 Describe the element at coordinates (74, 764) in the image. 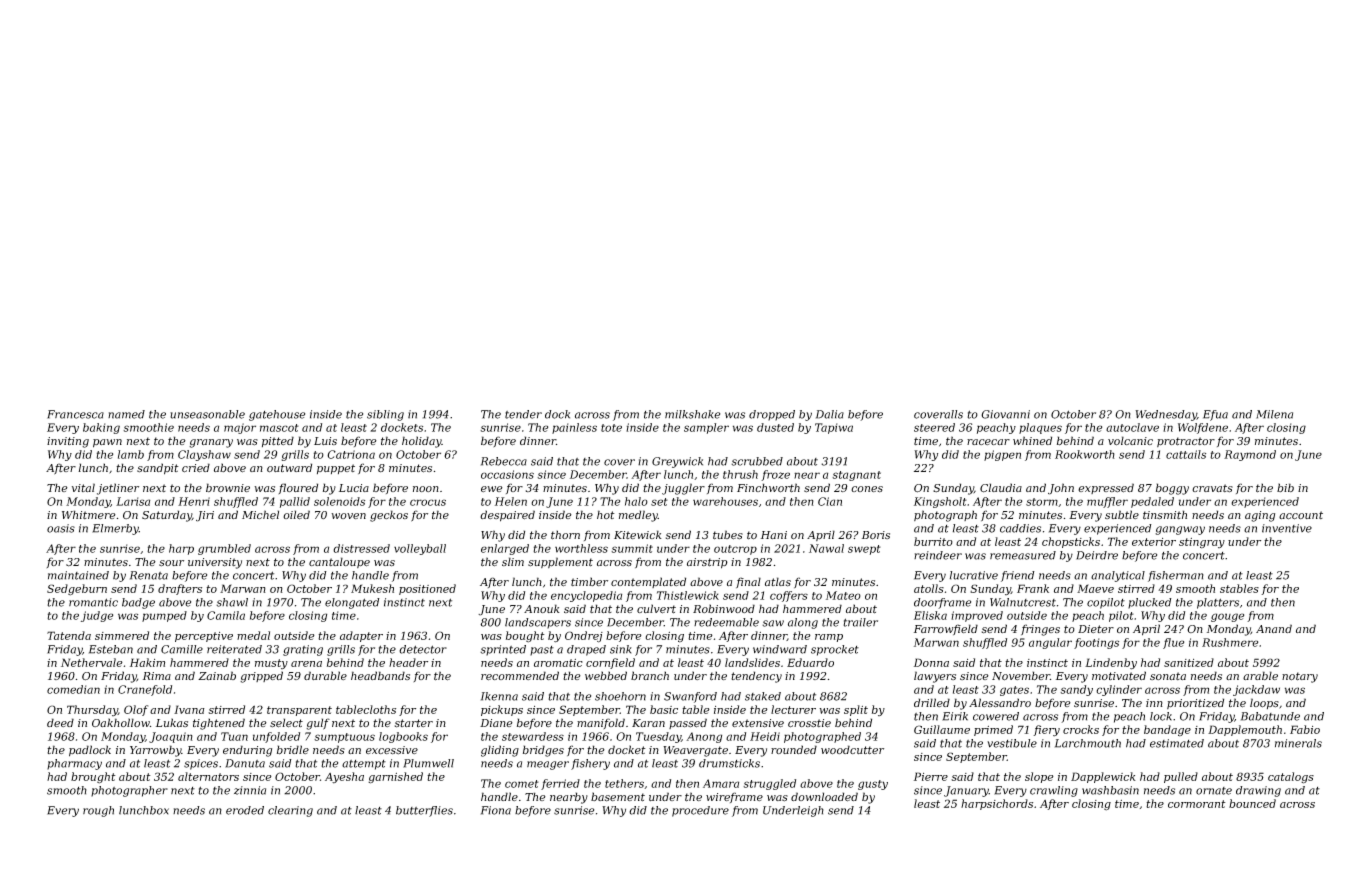

I see `pharmacy` at that location.
